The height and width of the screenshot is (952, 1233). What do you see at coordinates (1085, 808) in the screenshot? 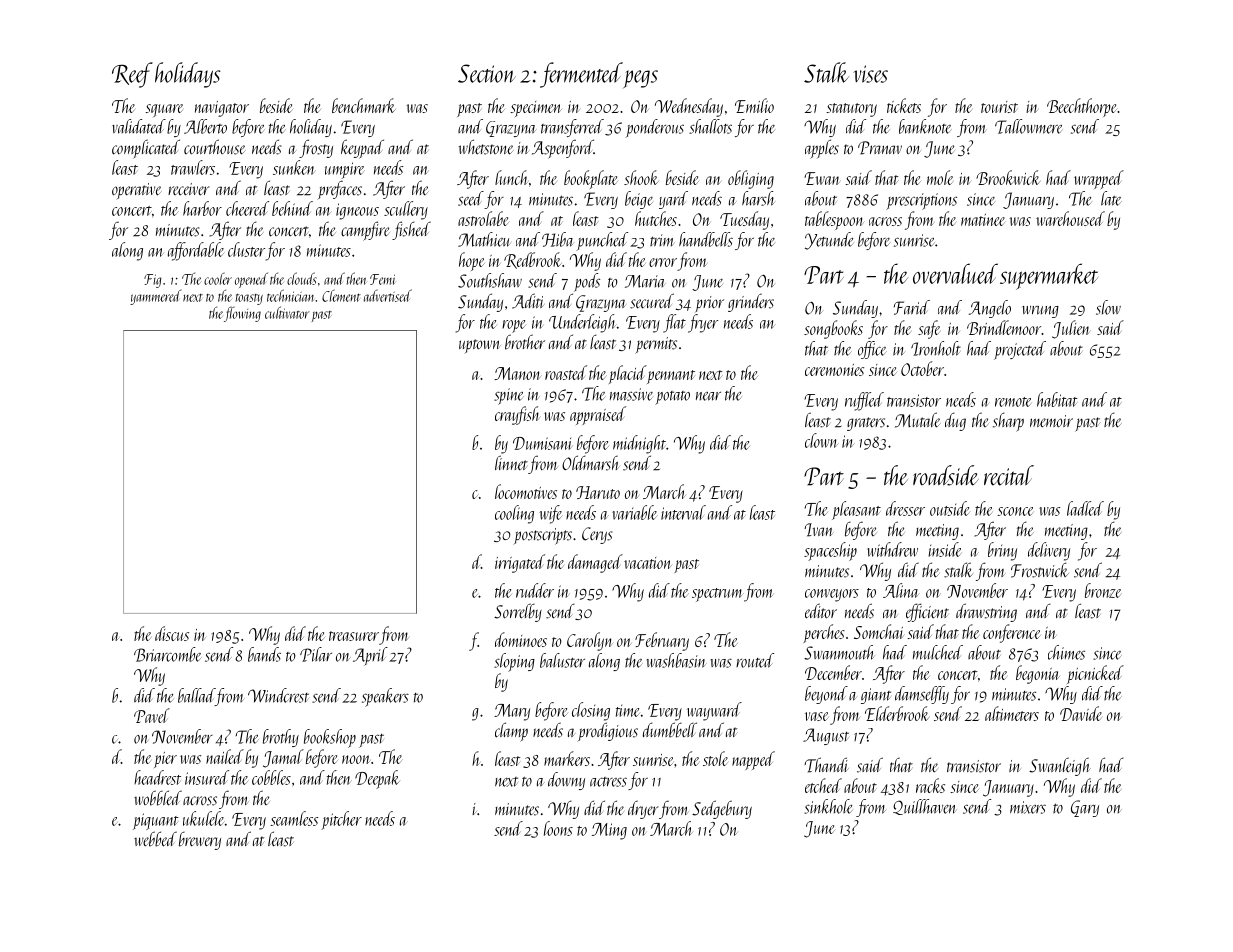
I see `Gary` at bounding box center [1085, 808].
